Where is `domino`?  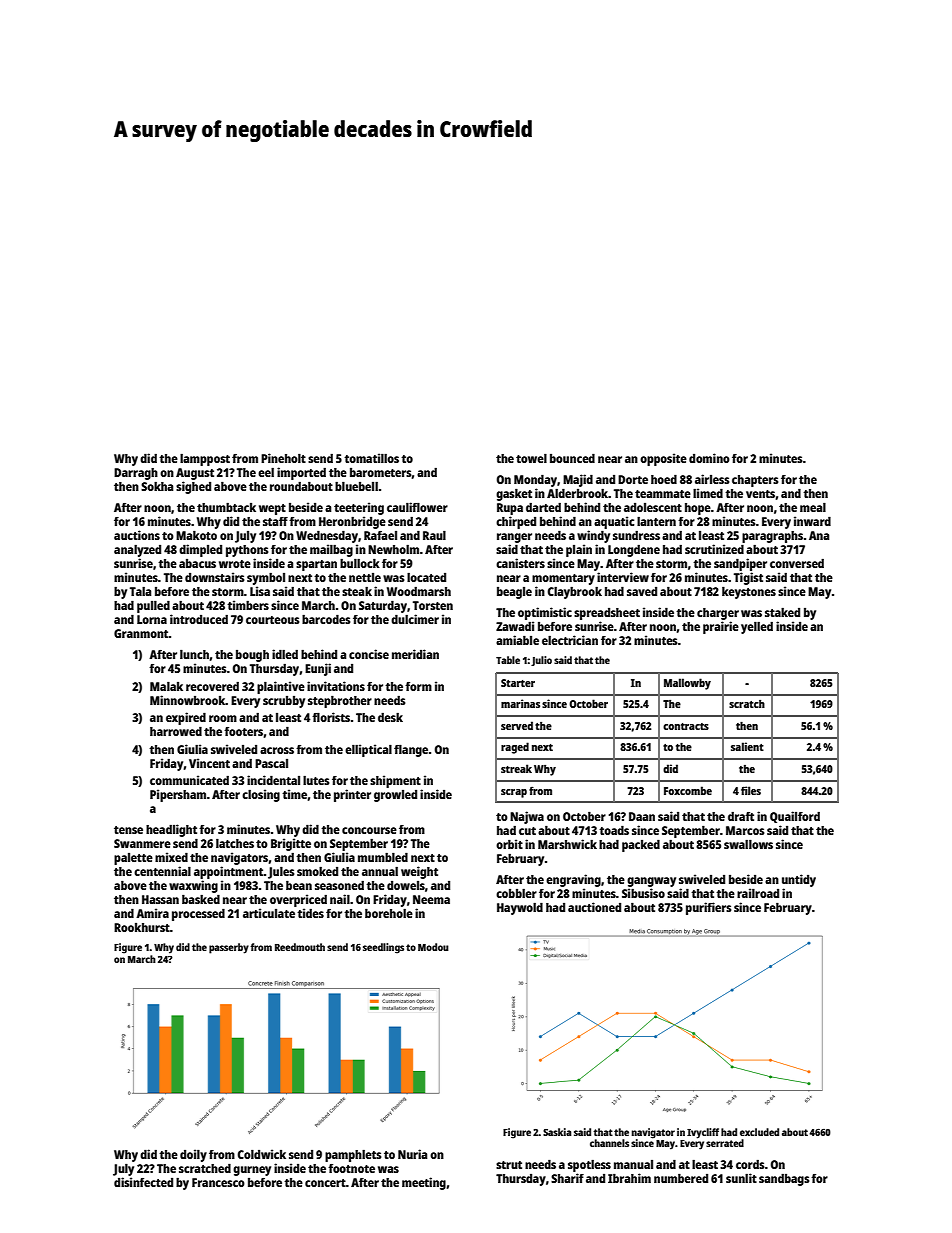
domino is located at coordinates (709, 458).
